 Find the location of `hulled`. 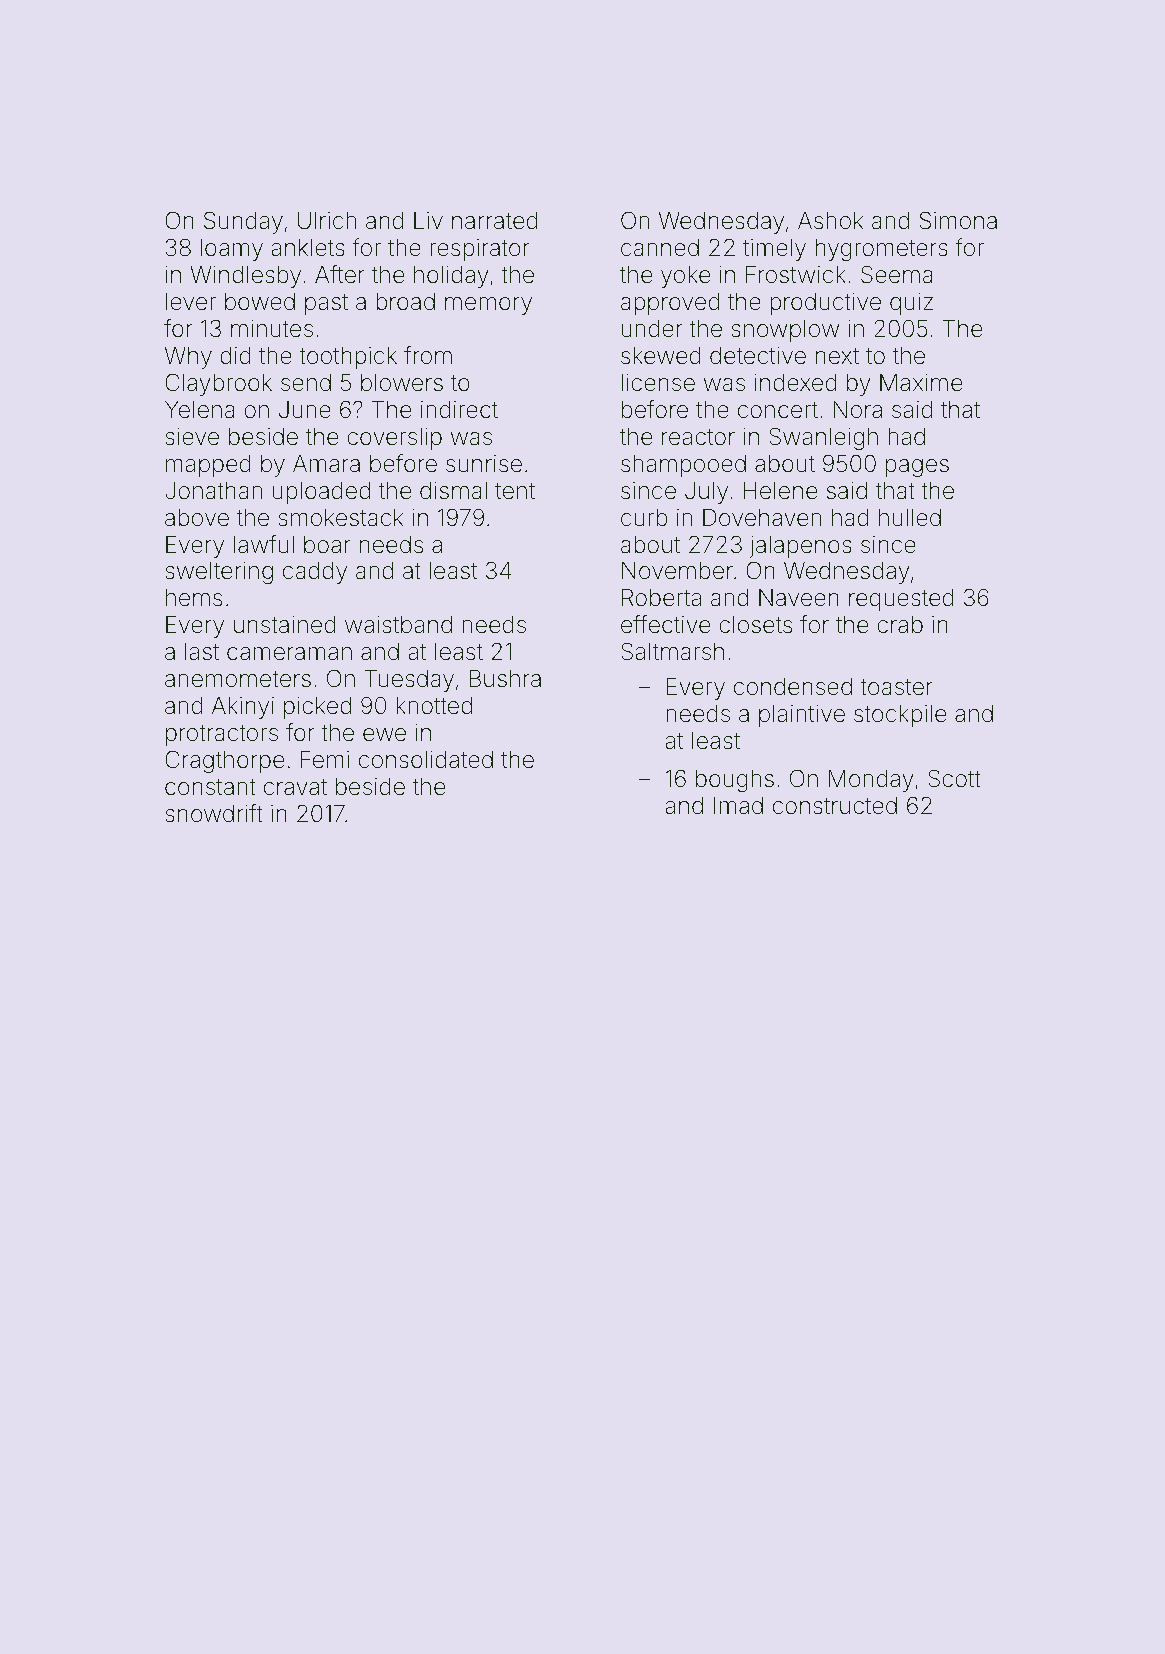

hulled is located at coordinates (910, 518).
